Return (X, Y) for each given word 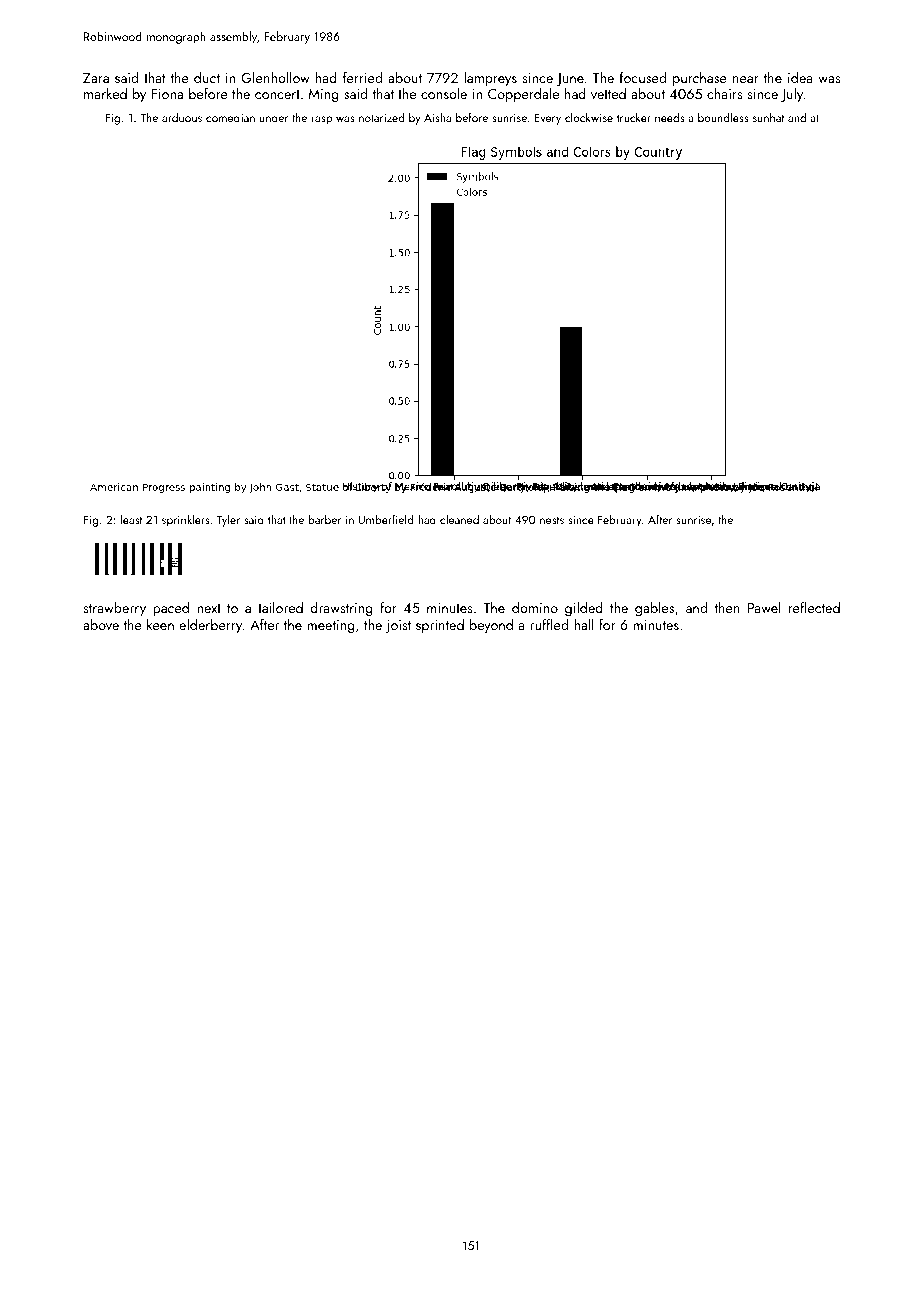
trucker (634, 117)
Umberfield (386, 519)
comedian (230, 117)
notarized (381, 117)
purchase (700, 79)
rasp (322, 120)
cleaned (459, 519)
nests (552, 520)
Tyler (228, 520)
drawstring (342, 609)
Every (547, 119)
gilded (584, 609)
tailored (280, 607)
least (131, 519)
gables (654, 609)
